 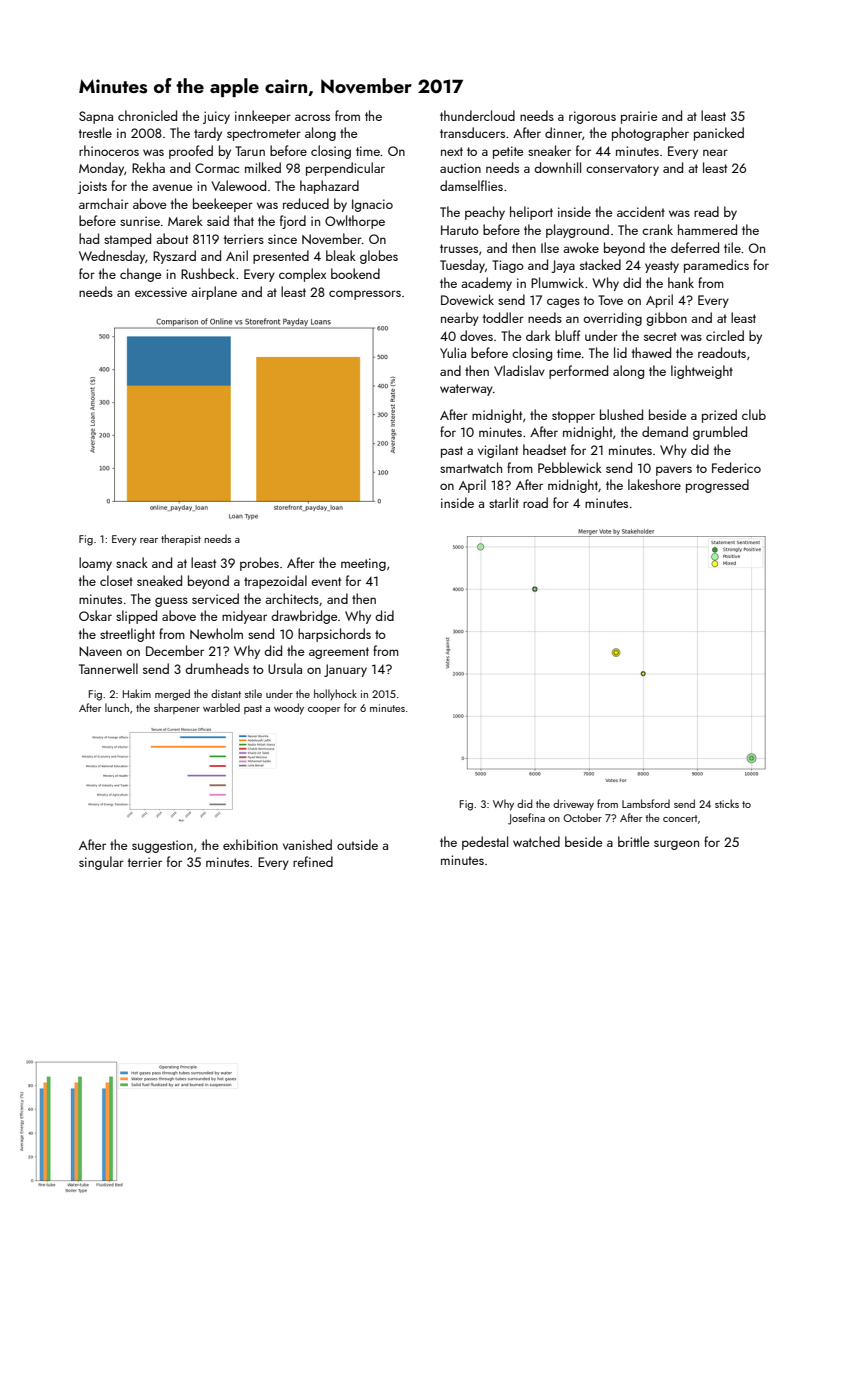 What do you see at coordinates (214, 293) in the screenshot?
I see `airplane` at bounding box center [214, 293].
